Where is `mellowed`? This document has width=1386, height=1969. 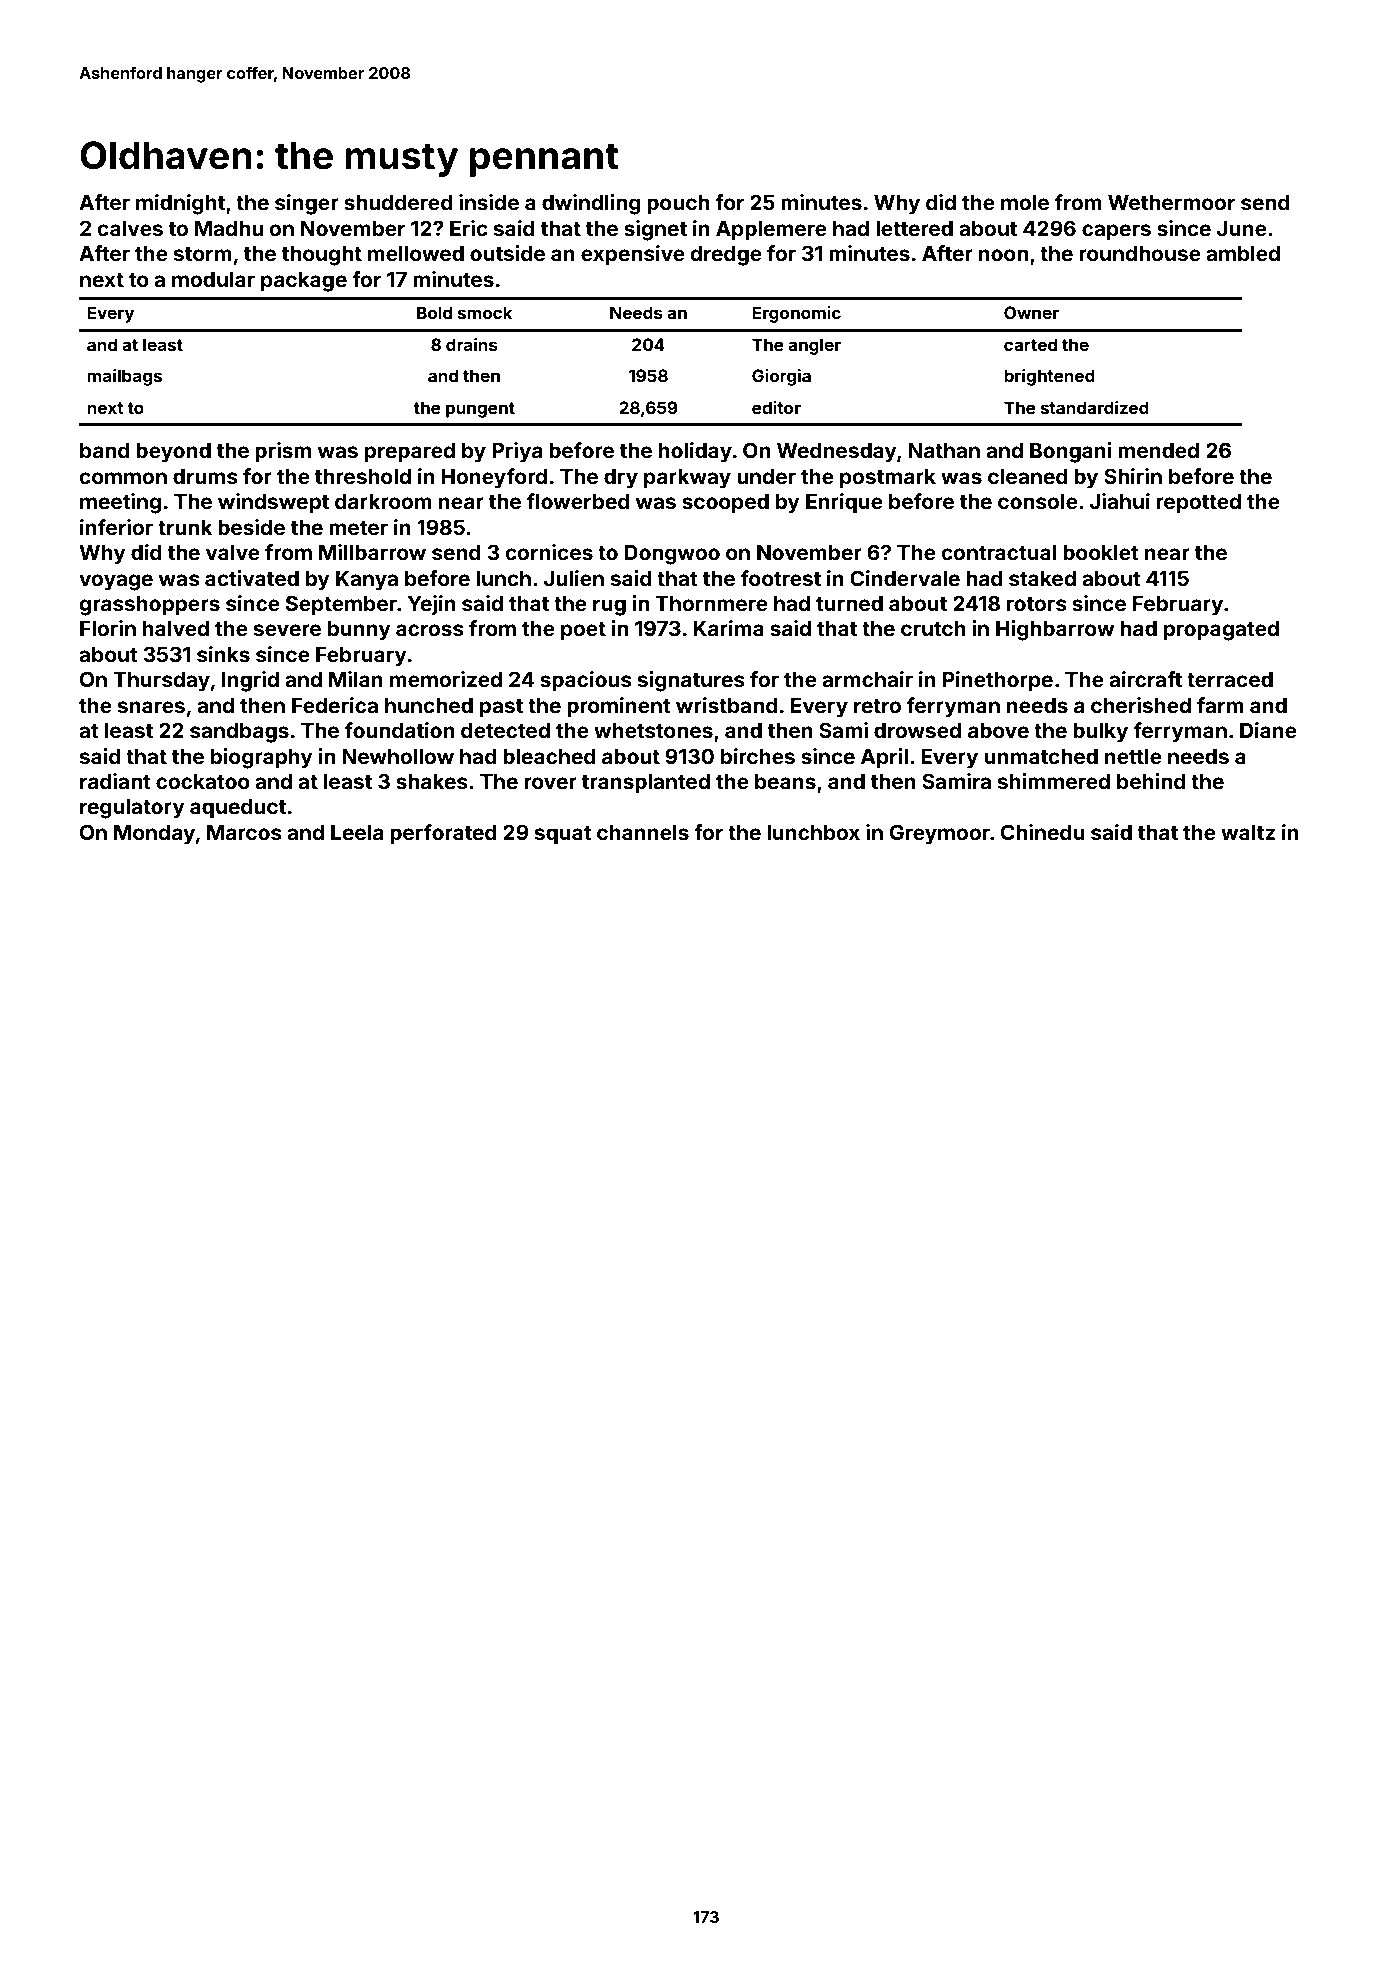 mellowed is located at coordinates (416, 253).
